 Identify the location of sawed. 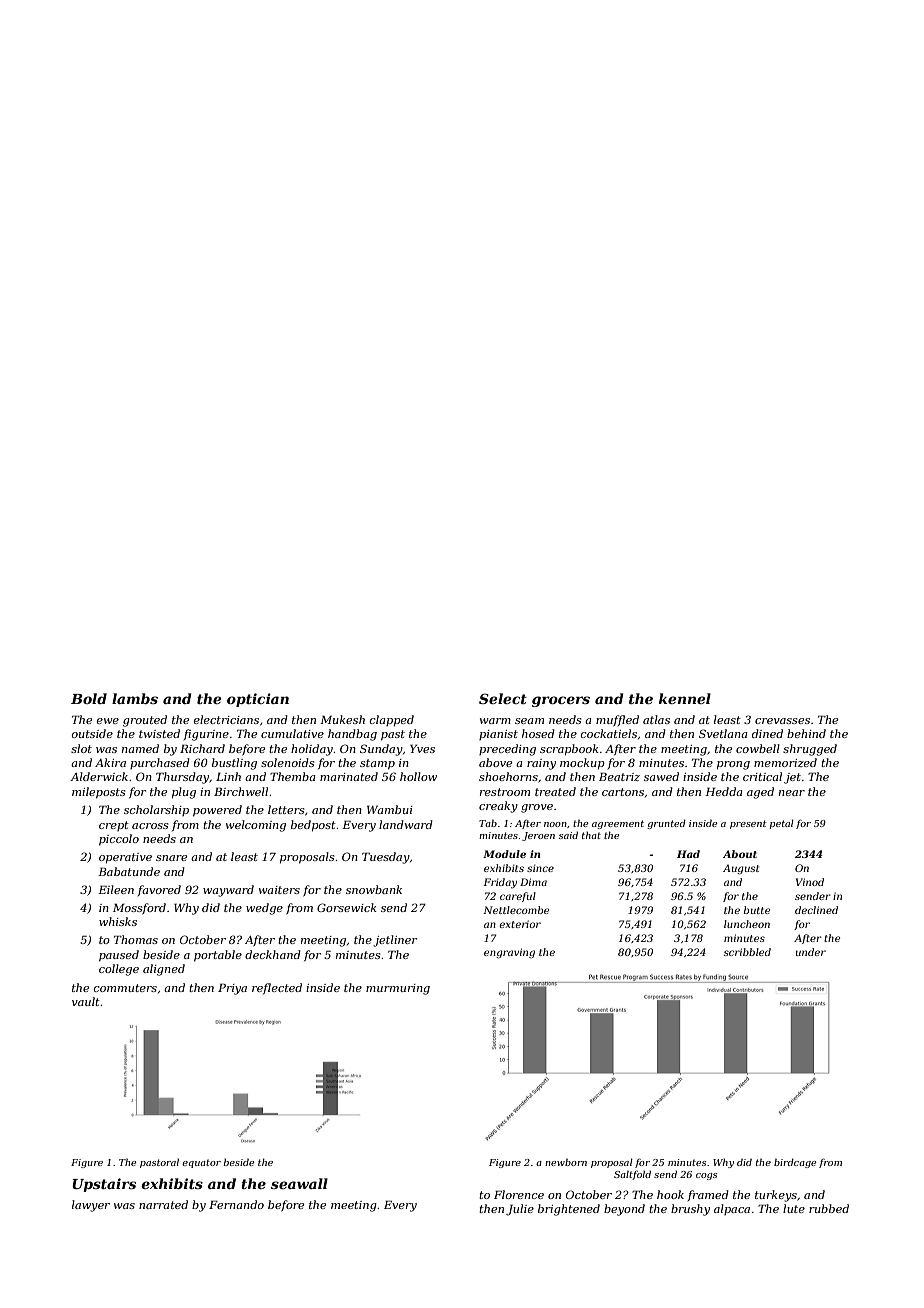
(661, 776).
